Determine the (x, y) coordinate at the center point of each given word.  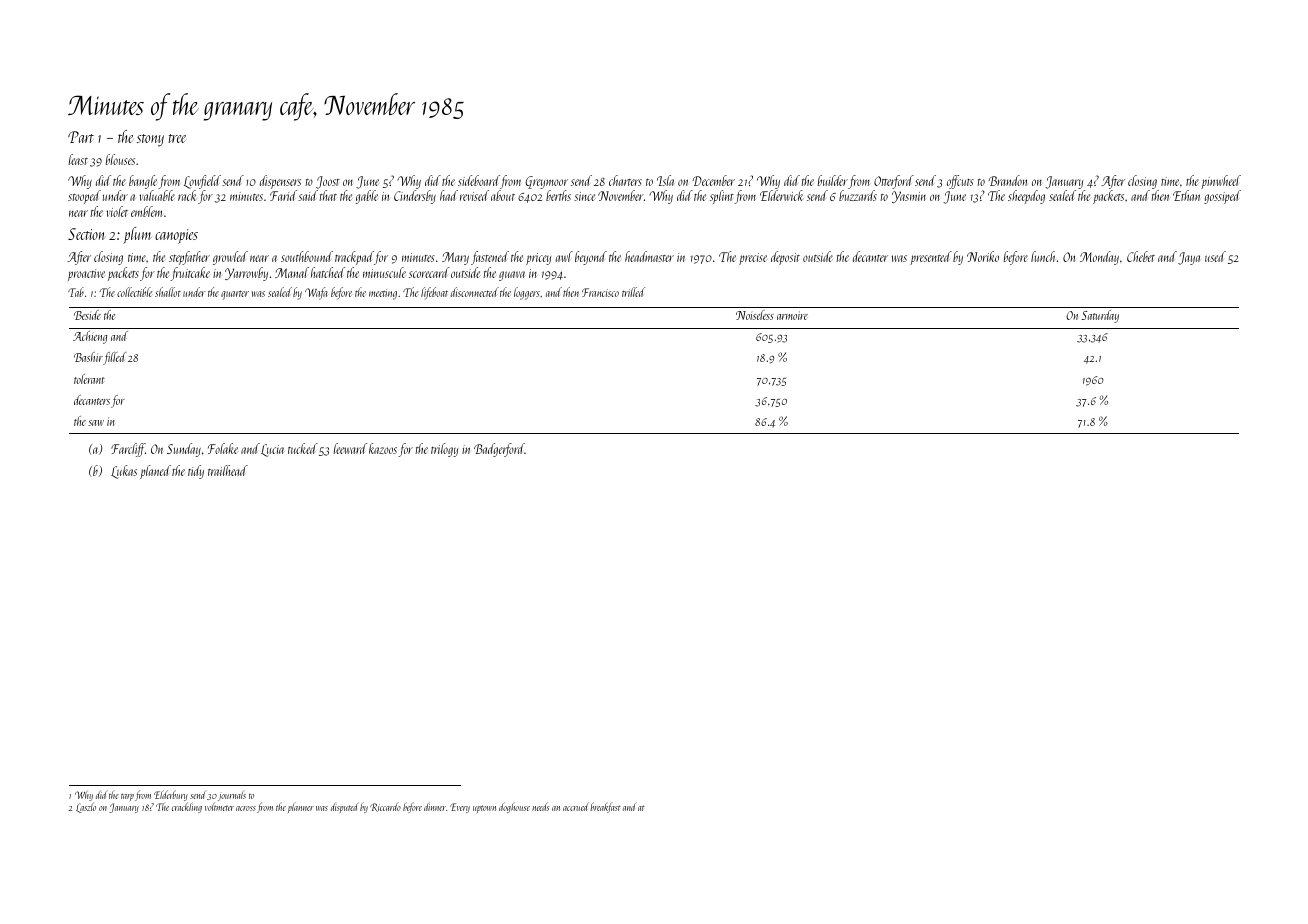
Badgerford (499, 450)
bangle (143, 182)
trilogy (444, 450)
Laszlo (86, 808)
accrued (575, 807)
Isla (665, 180)
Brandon (1007, 180)
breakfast (605, 807)
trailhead (228, 470)
